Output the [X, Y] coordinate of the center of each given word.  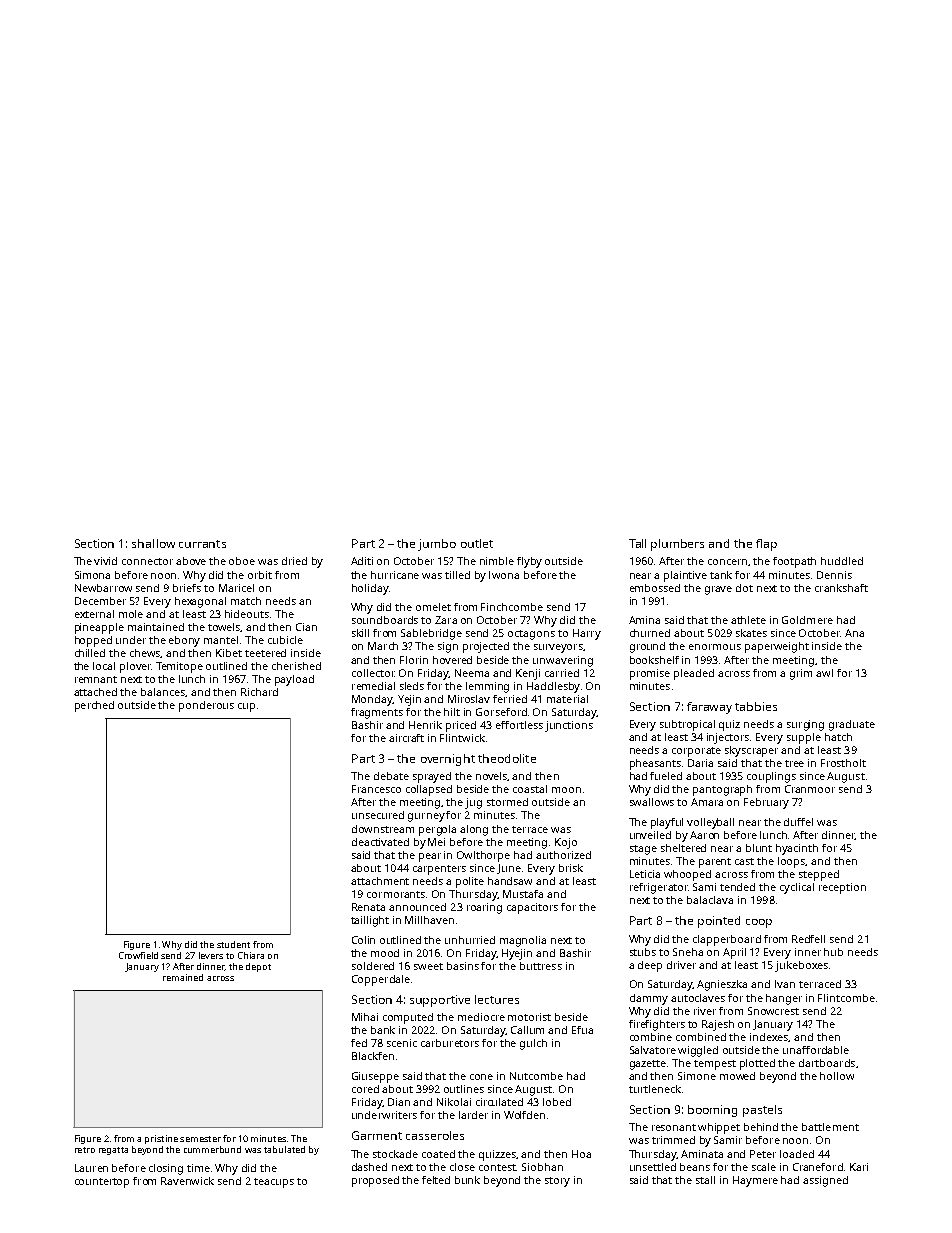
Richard [259, 692]
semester [200, 1139]
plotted [757, 1064]
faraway [709, 708]
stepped [819, 875]
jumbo [437, 545]
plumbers [677, 545]
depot [258, 967]
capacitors [532, 908]
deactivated [380, 842]
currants [202, 544]
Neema [472, 673]
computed [408, 1018]
